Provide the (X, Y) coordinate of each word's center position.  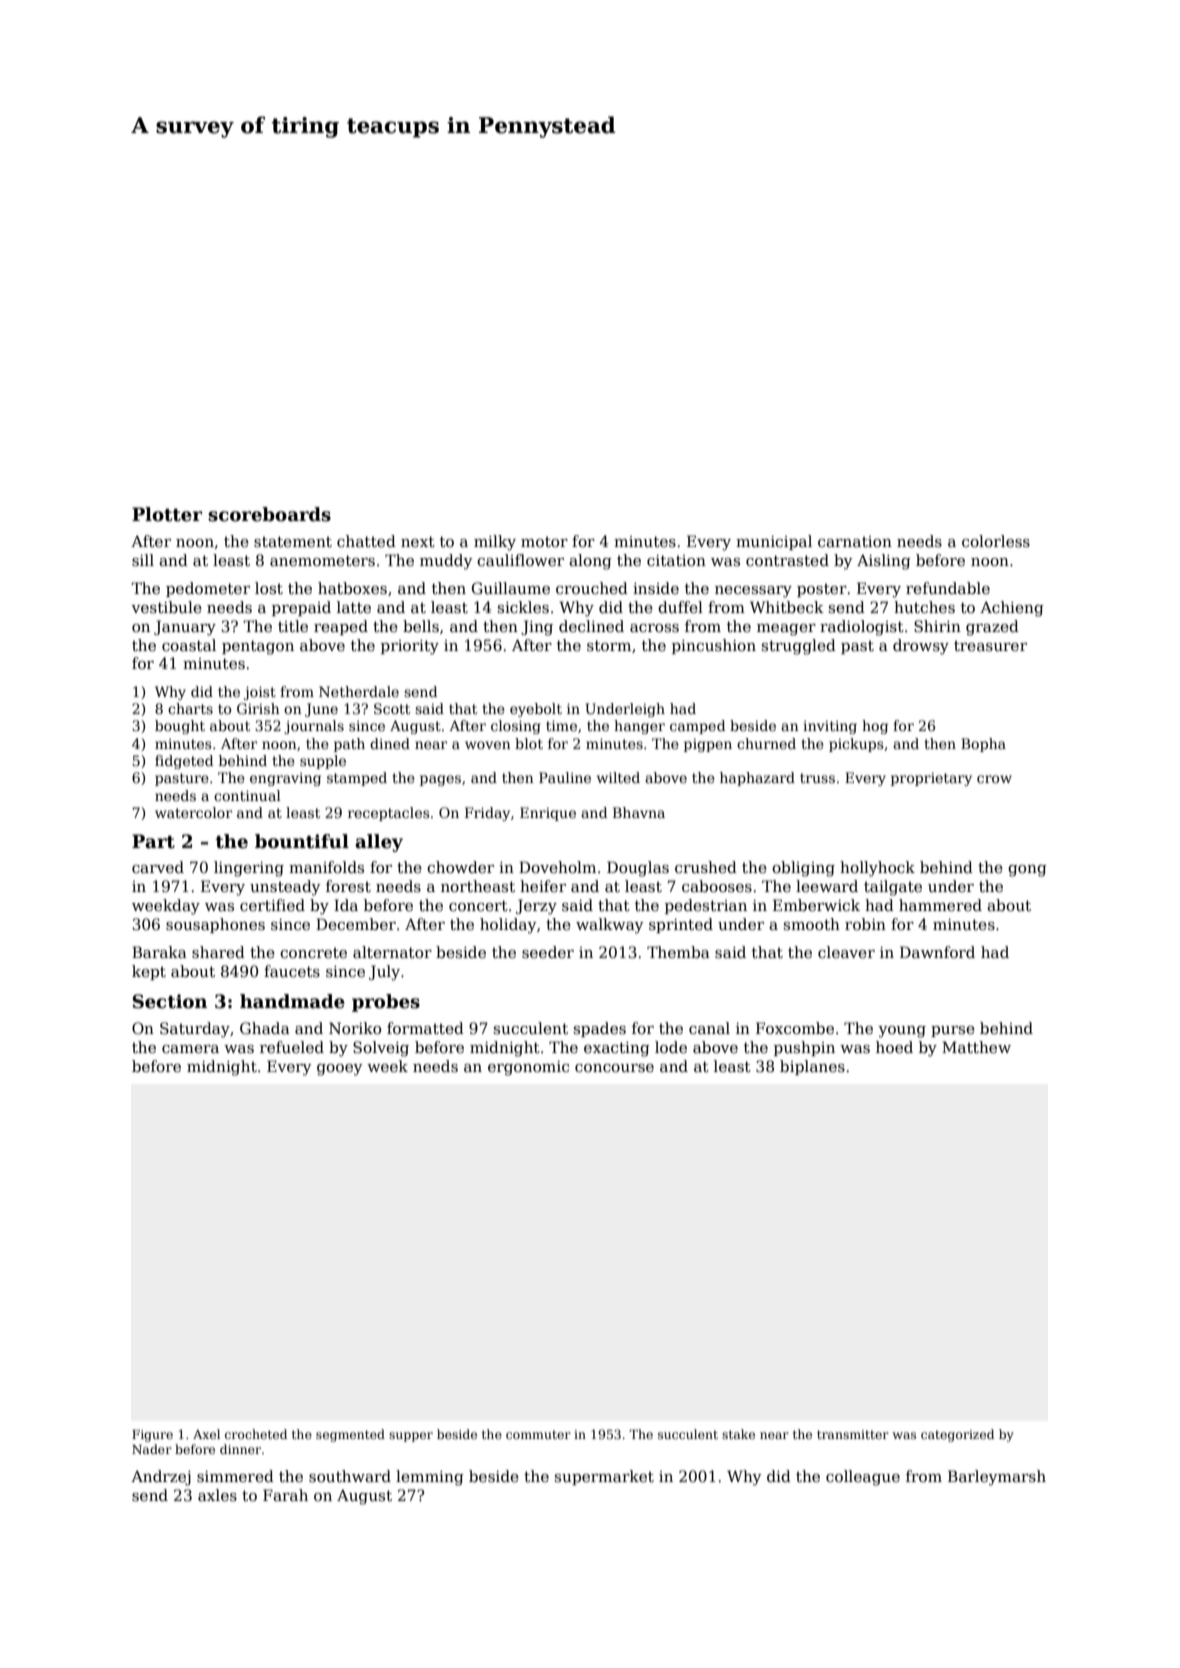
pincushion (714, 646)
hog (875, 727)
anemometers (322, 560)
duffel (680, 607)
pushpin (804, 1048)
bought (180, 727)
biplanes (812, 1067)
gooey (340, 1070)
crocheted (256, 1434)
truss (817, 778)
